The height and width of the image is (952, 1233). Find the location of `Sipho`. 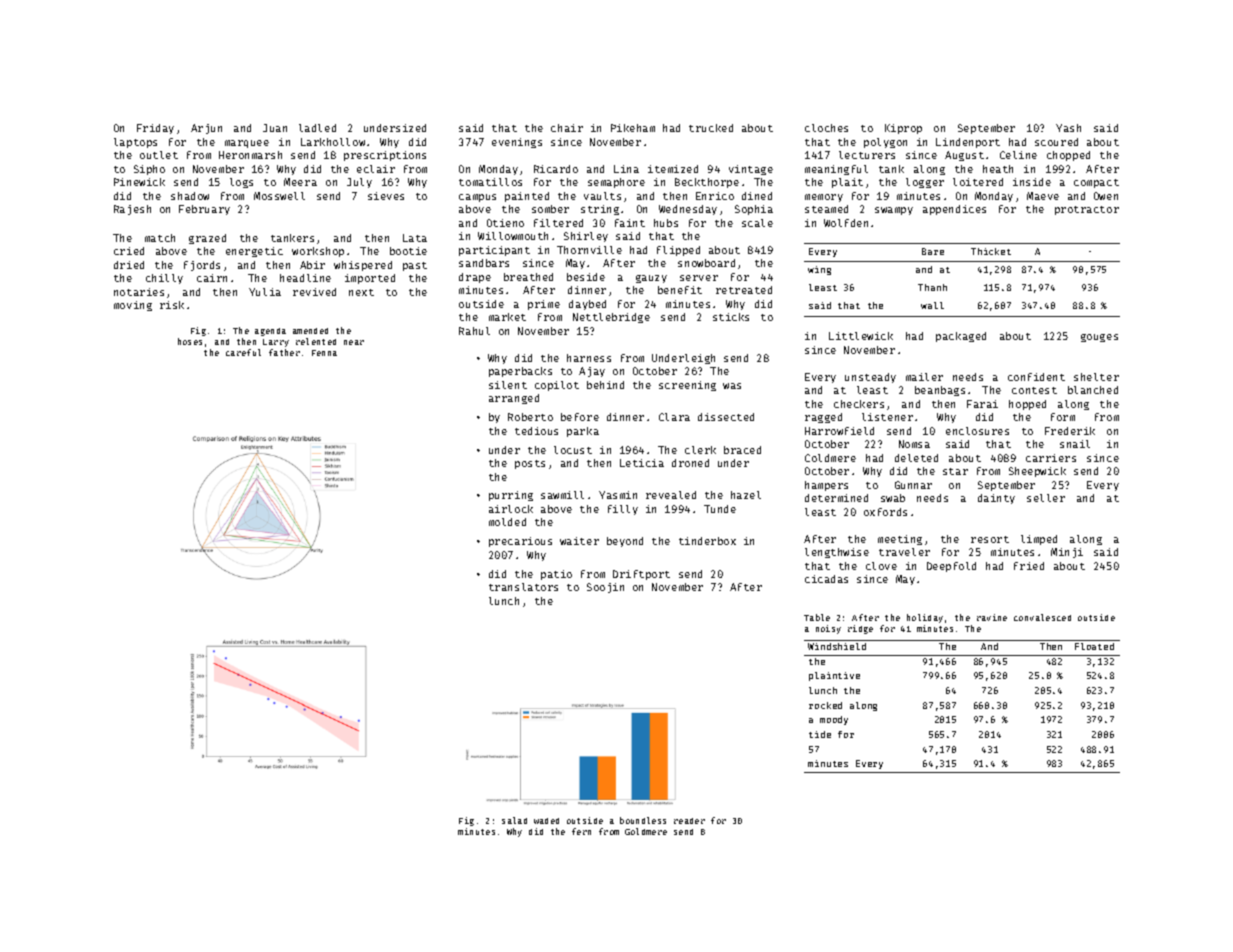

Sipho is located at coordinates (149, 170).
